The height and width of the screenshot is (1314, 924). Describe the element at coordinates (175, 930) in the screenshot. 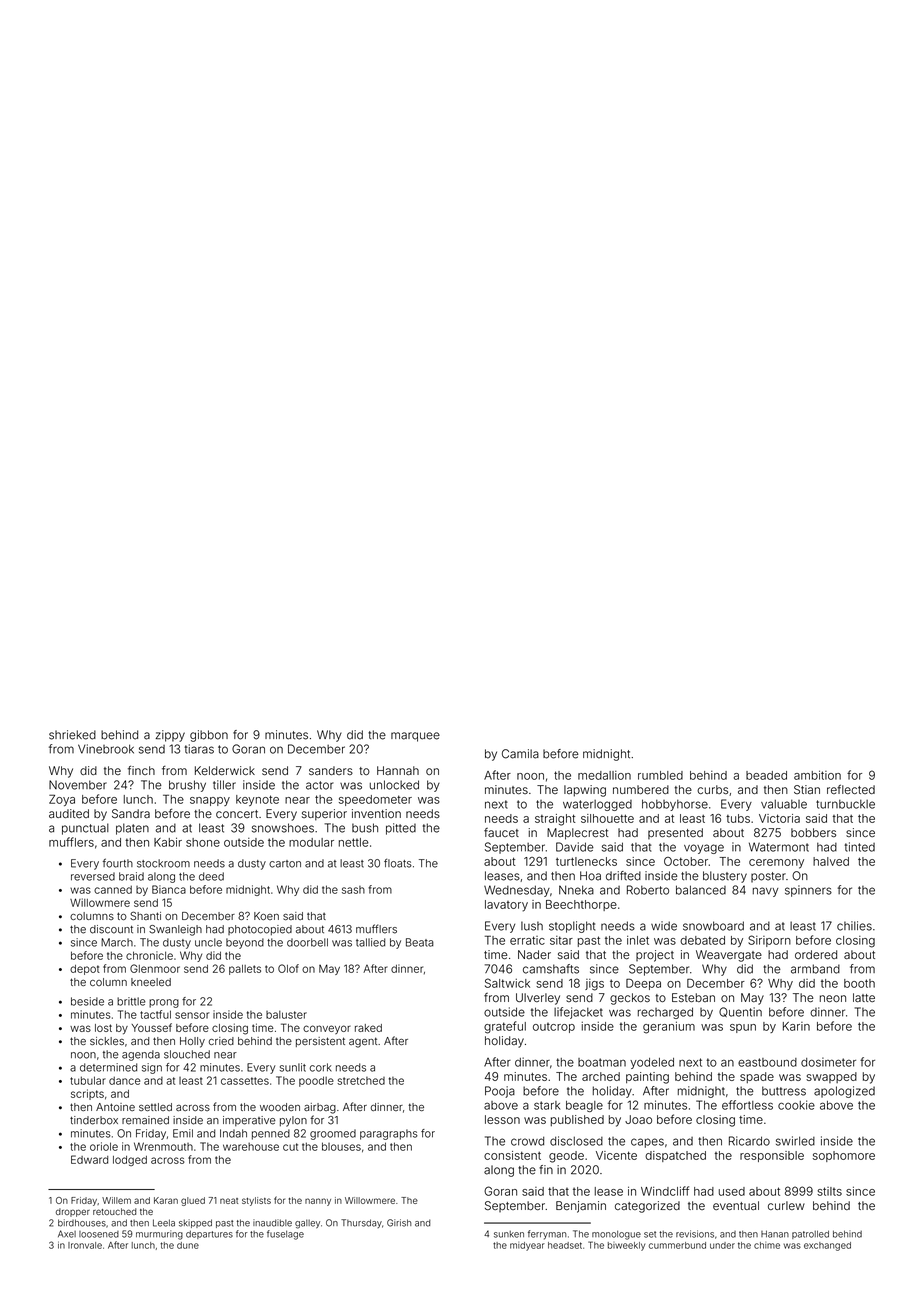

I see `Swanleigh` at that location.
